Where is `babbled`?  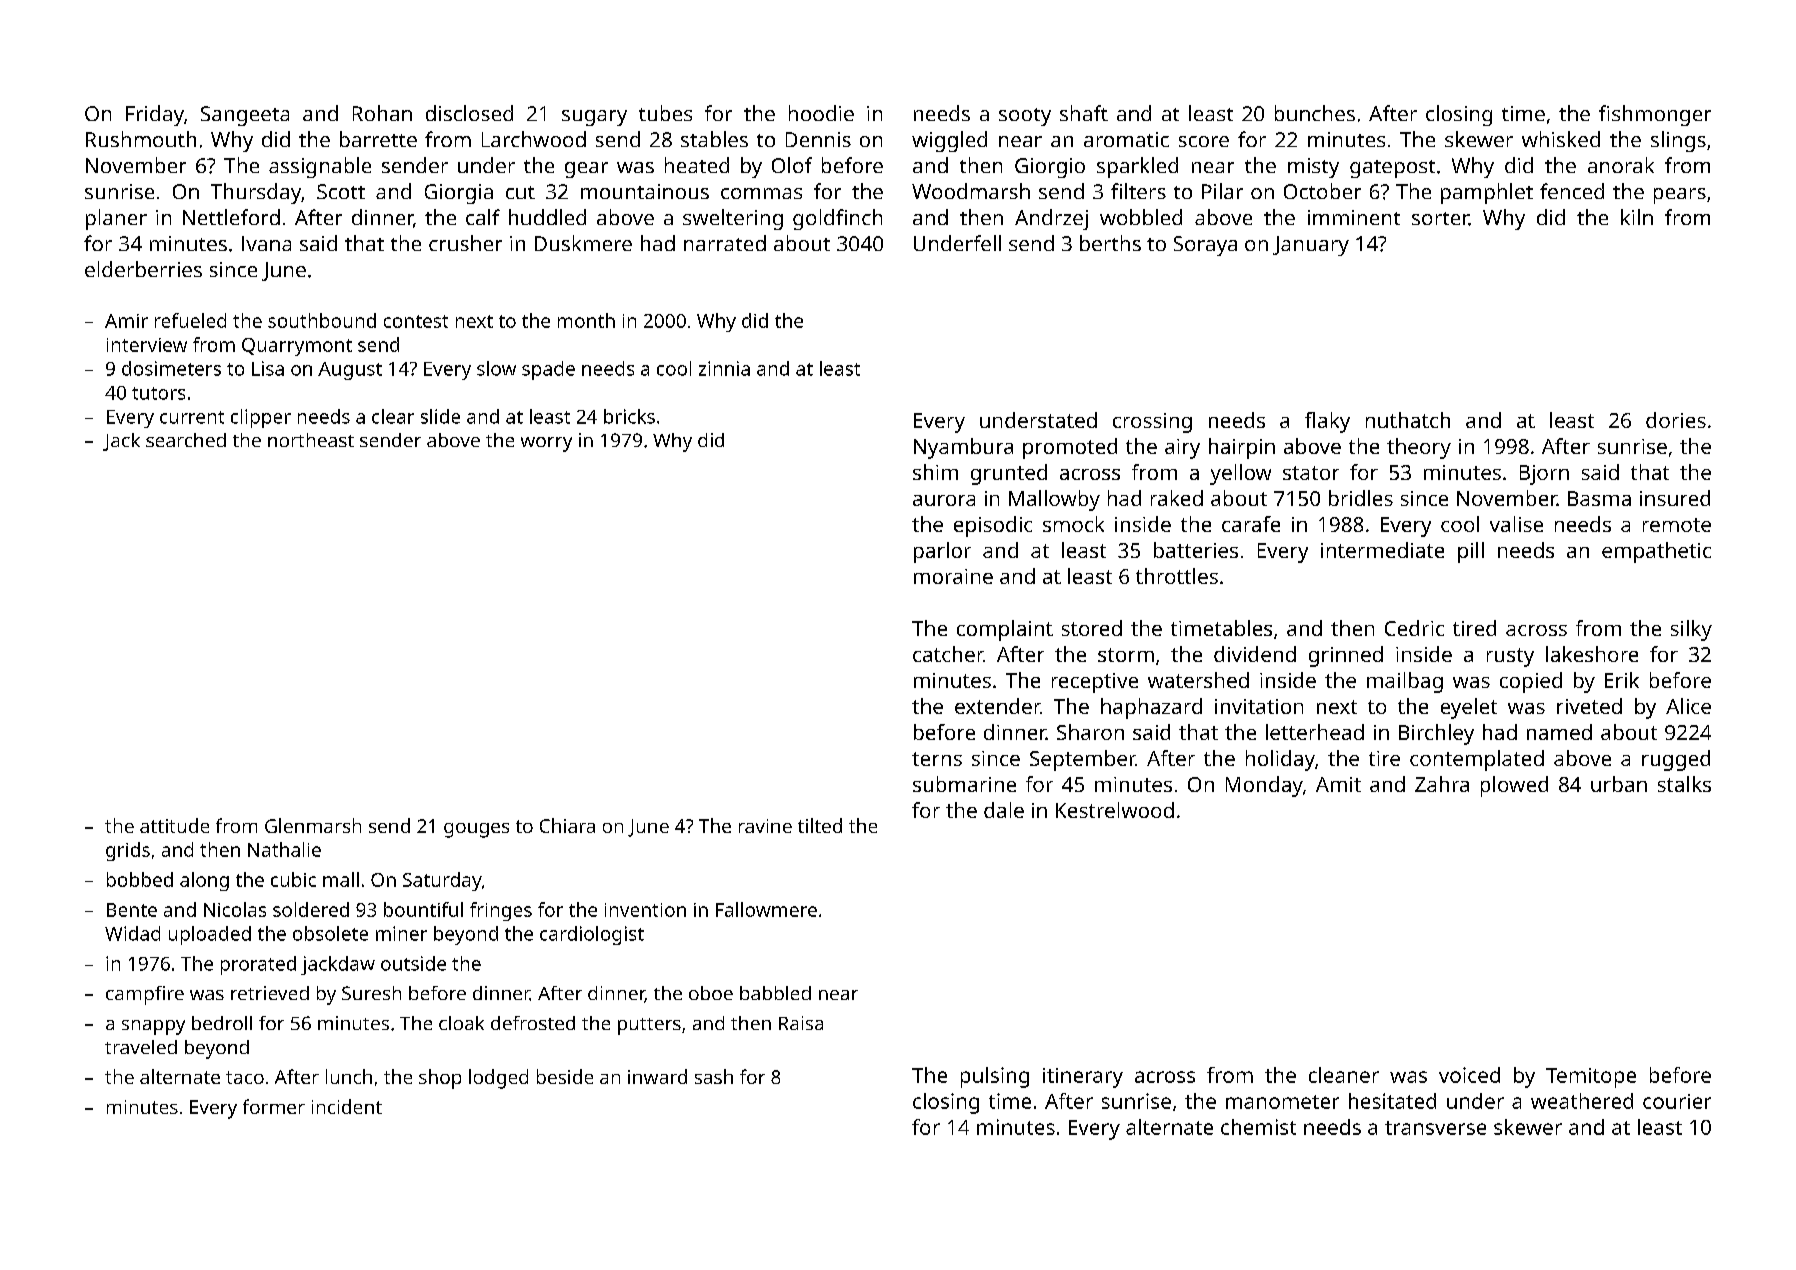 babbled is located at coordinates (775, 993).
